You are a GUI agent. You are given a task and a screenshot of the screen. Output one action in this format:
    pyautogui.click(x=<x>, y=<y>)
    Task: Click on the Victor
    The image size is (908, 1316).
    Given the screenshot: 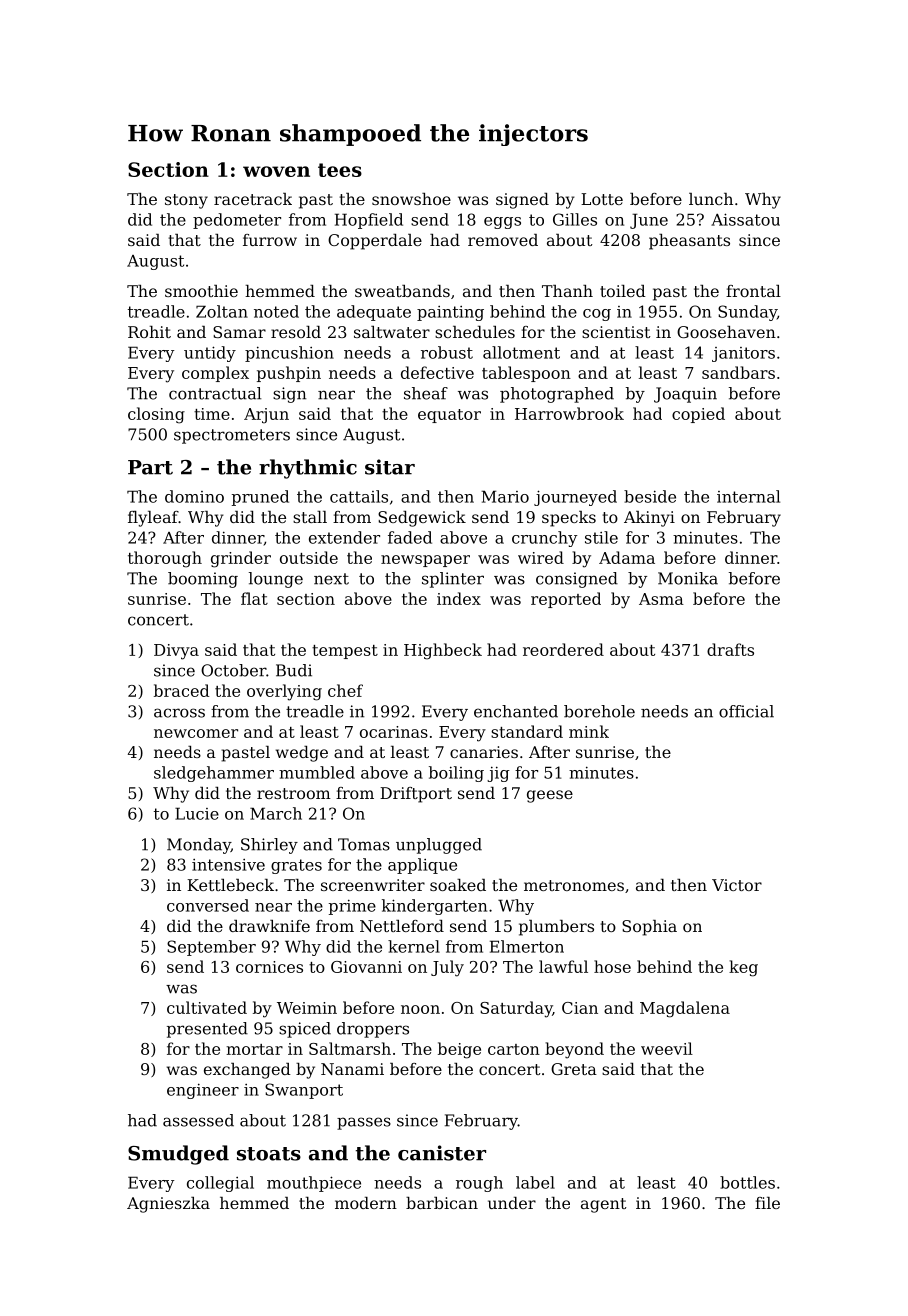 What is the action you would take?
    pyautogui.click(x=737, y=885)
